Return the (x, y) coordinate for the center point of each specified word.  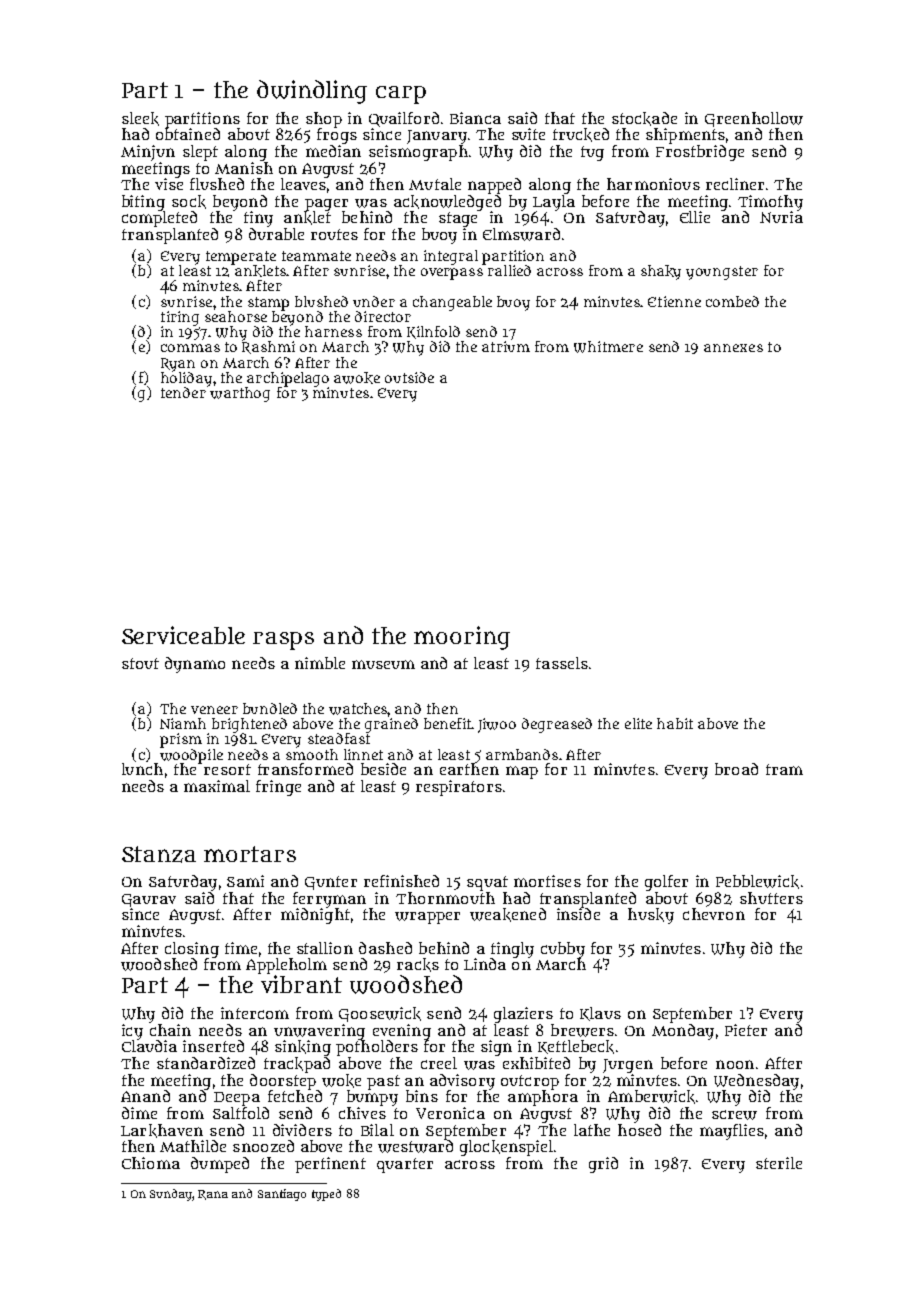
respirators (459, 788)
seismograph (418, 153)
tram (784, 769)
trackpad (297, 1065)
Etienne (674, 301)
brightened (249, 725)
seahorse (236, 316)
